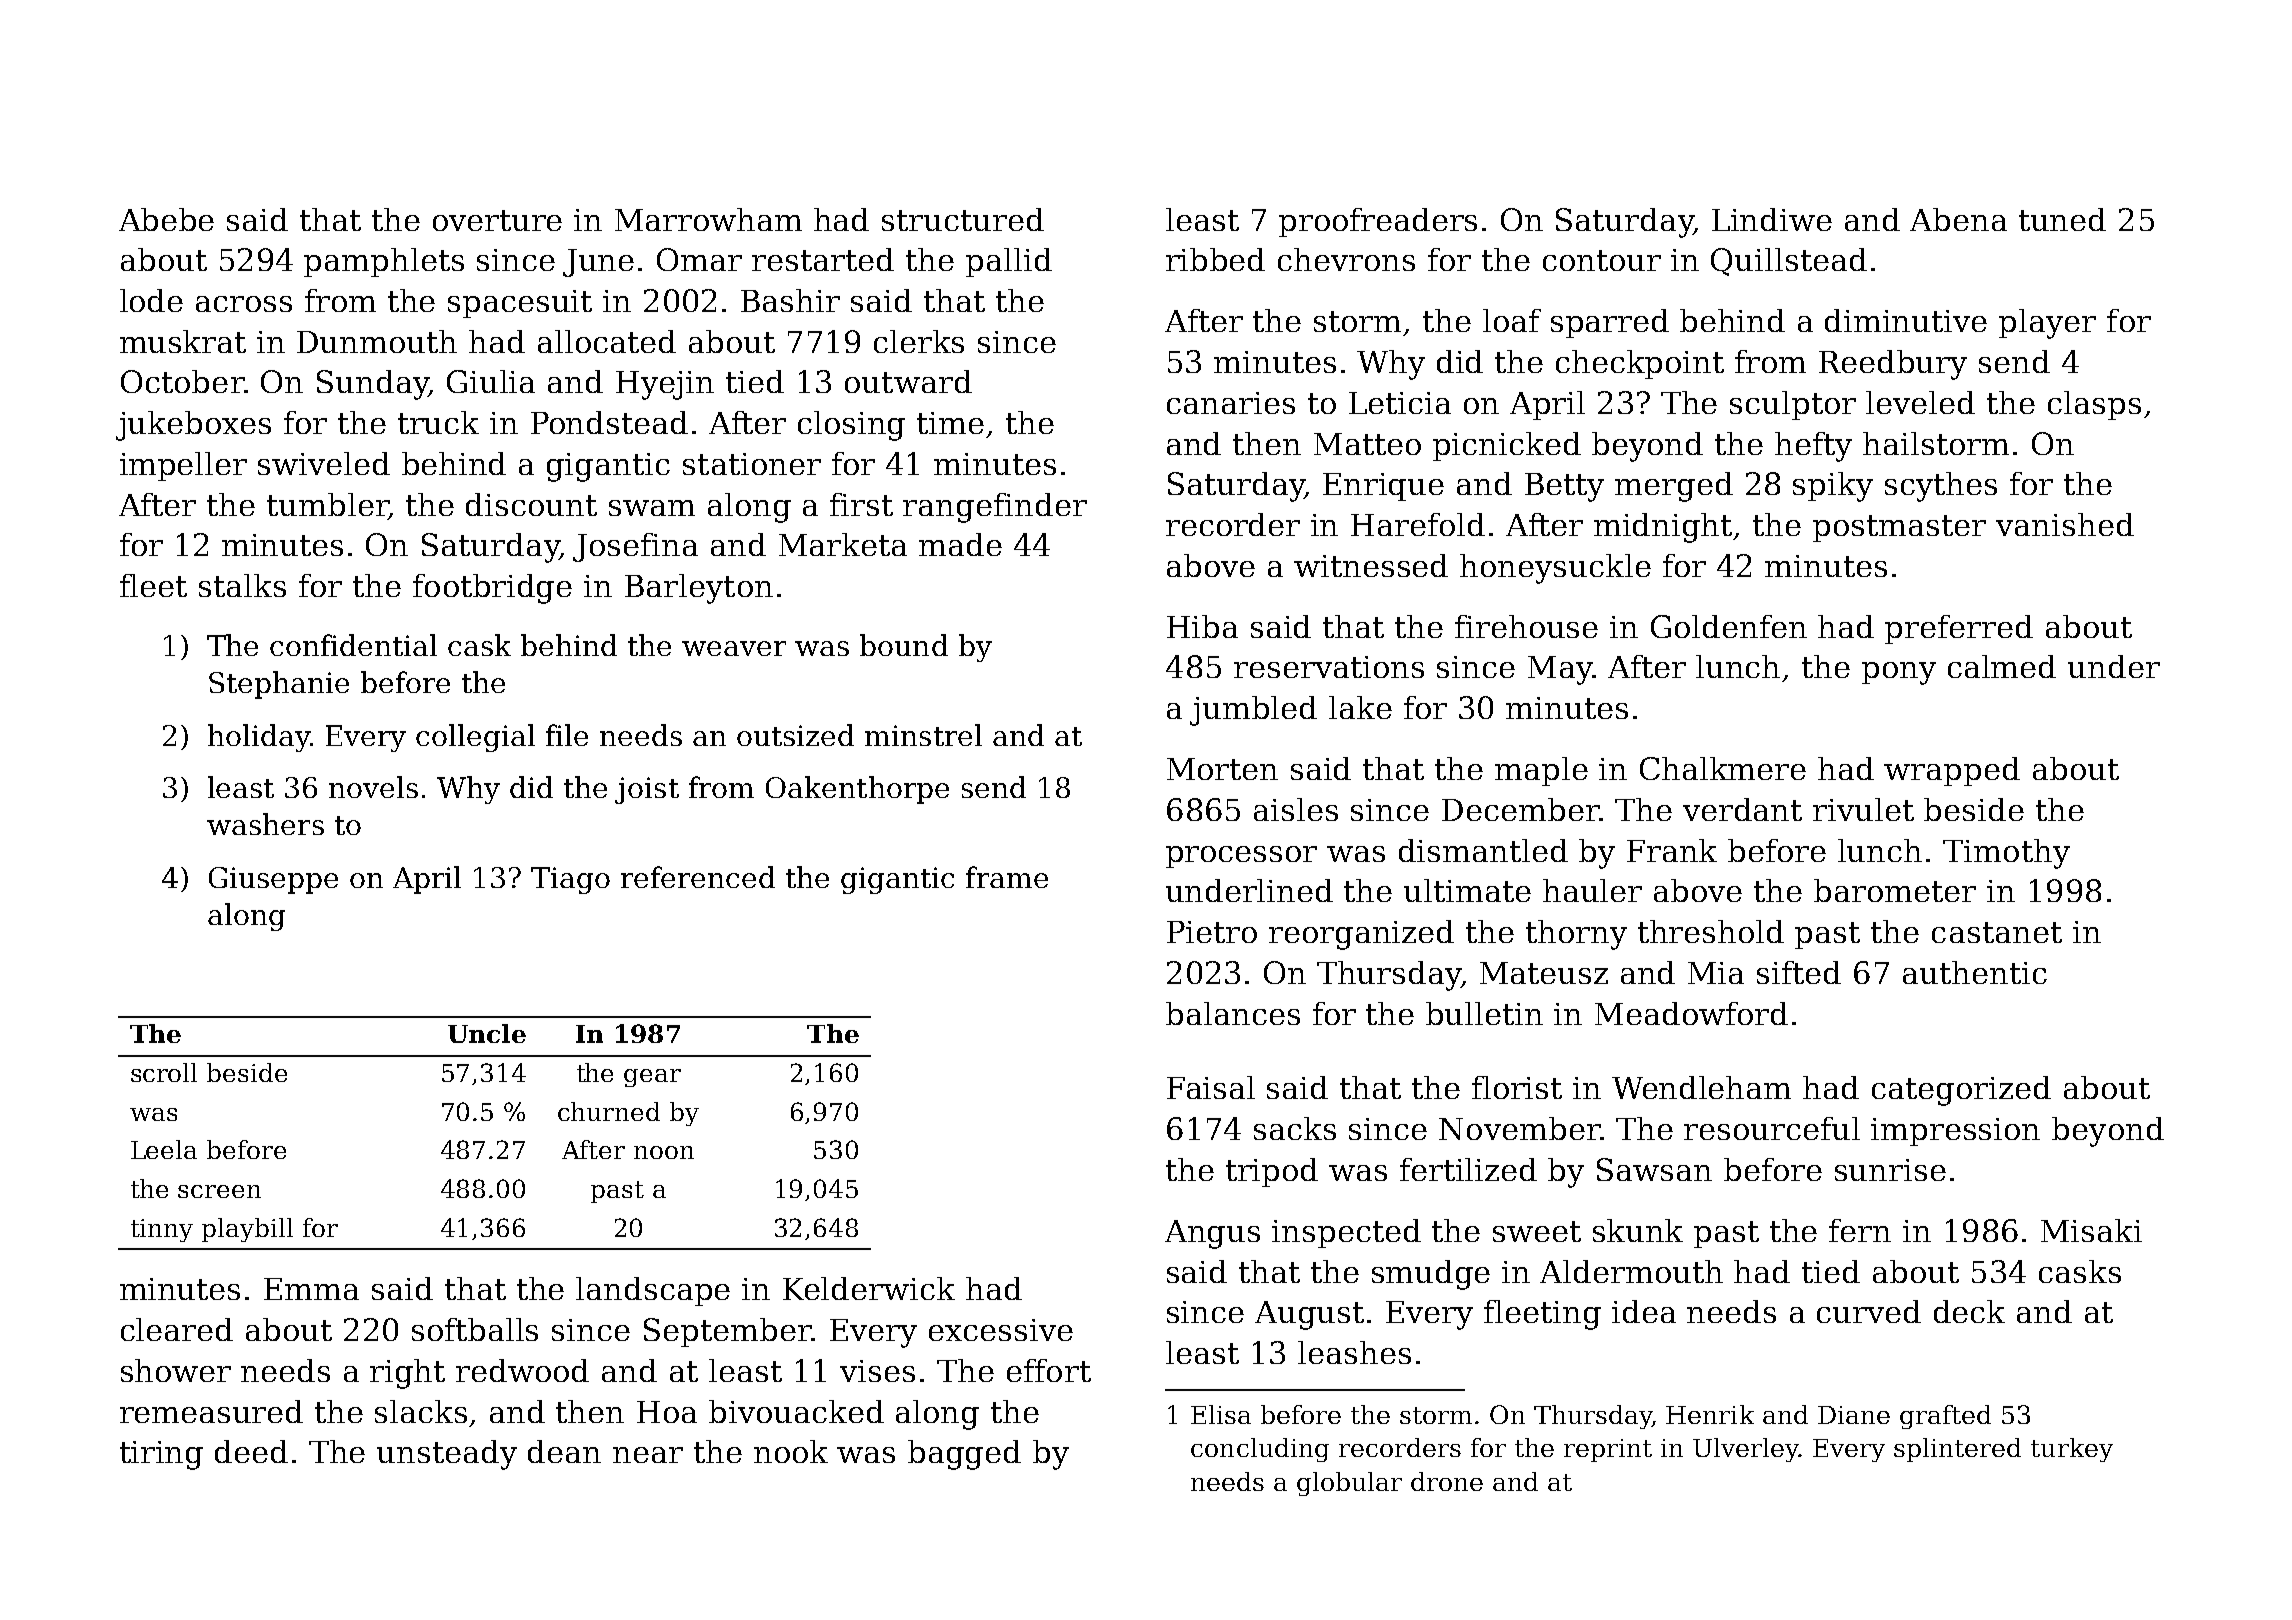 This screenshot has width=2292, height=1620. I want to click on threshold, so click(1711, 931).
